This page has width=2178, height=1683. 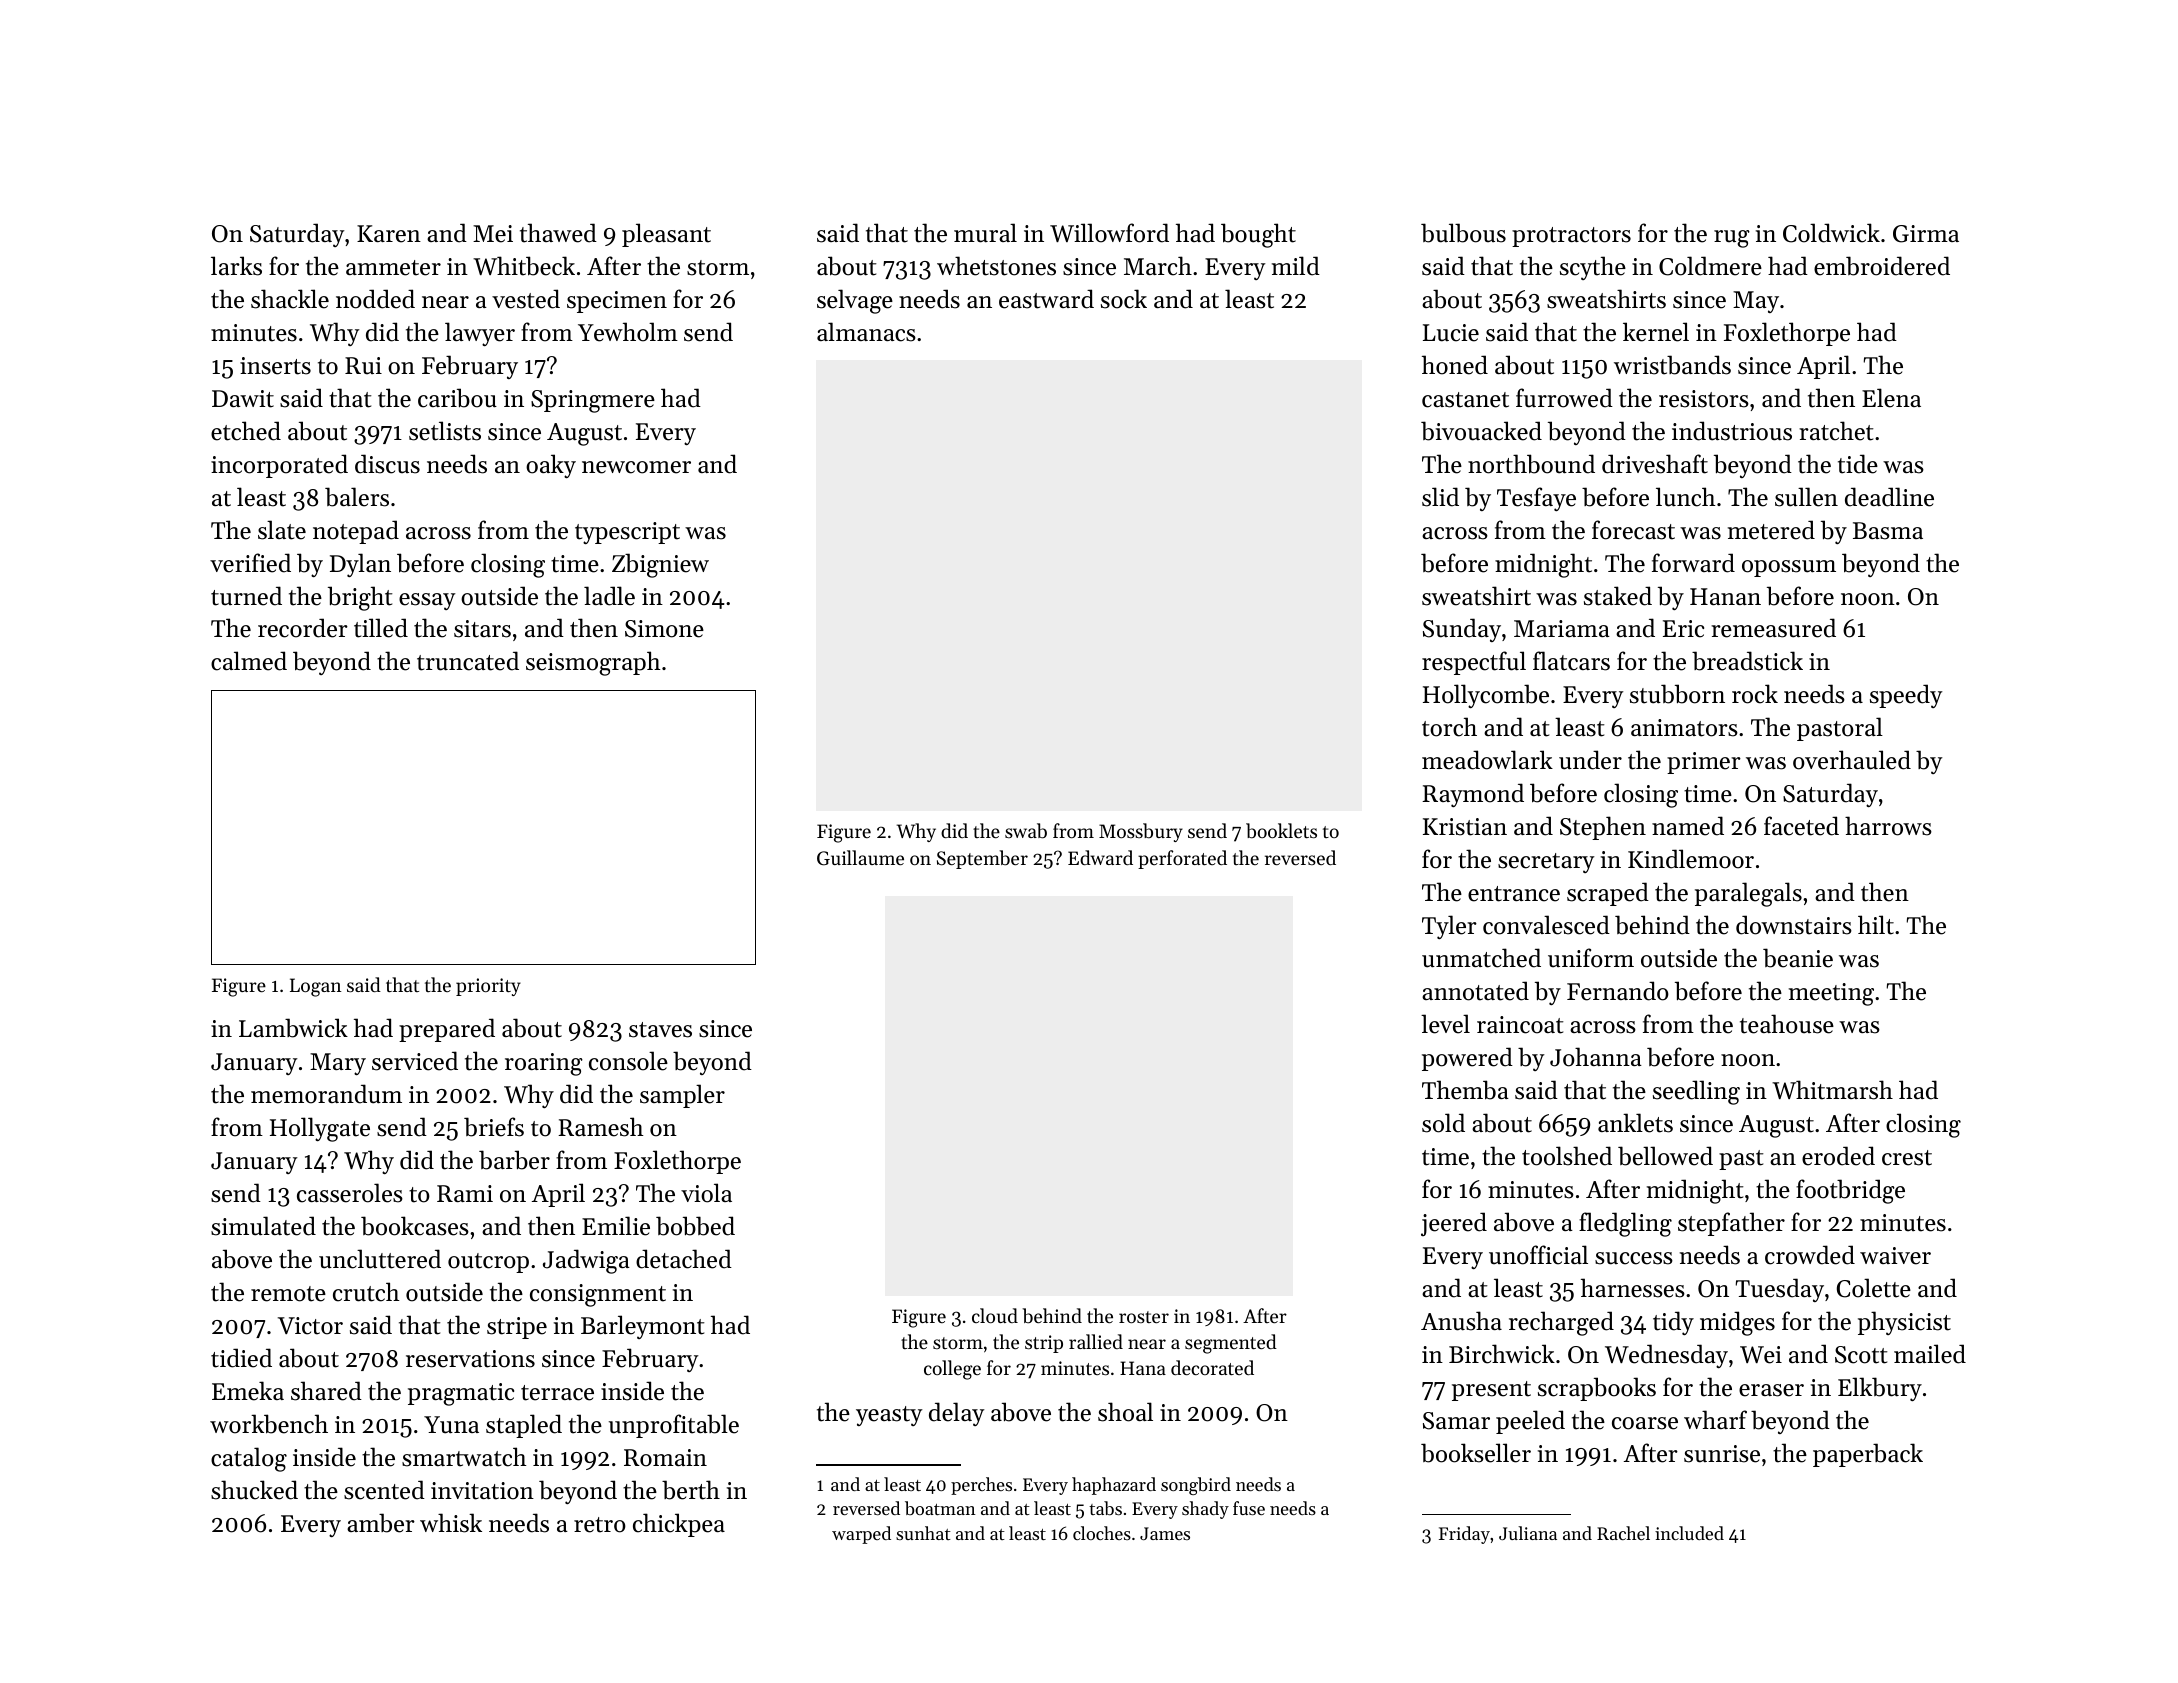 I want to click on specimen, so click(x=617, y=302).
